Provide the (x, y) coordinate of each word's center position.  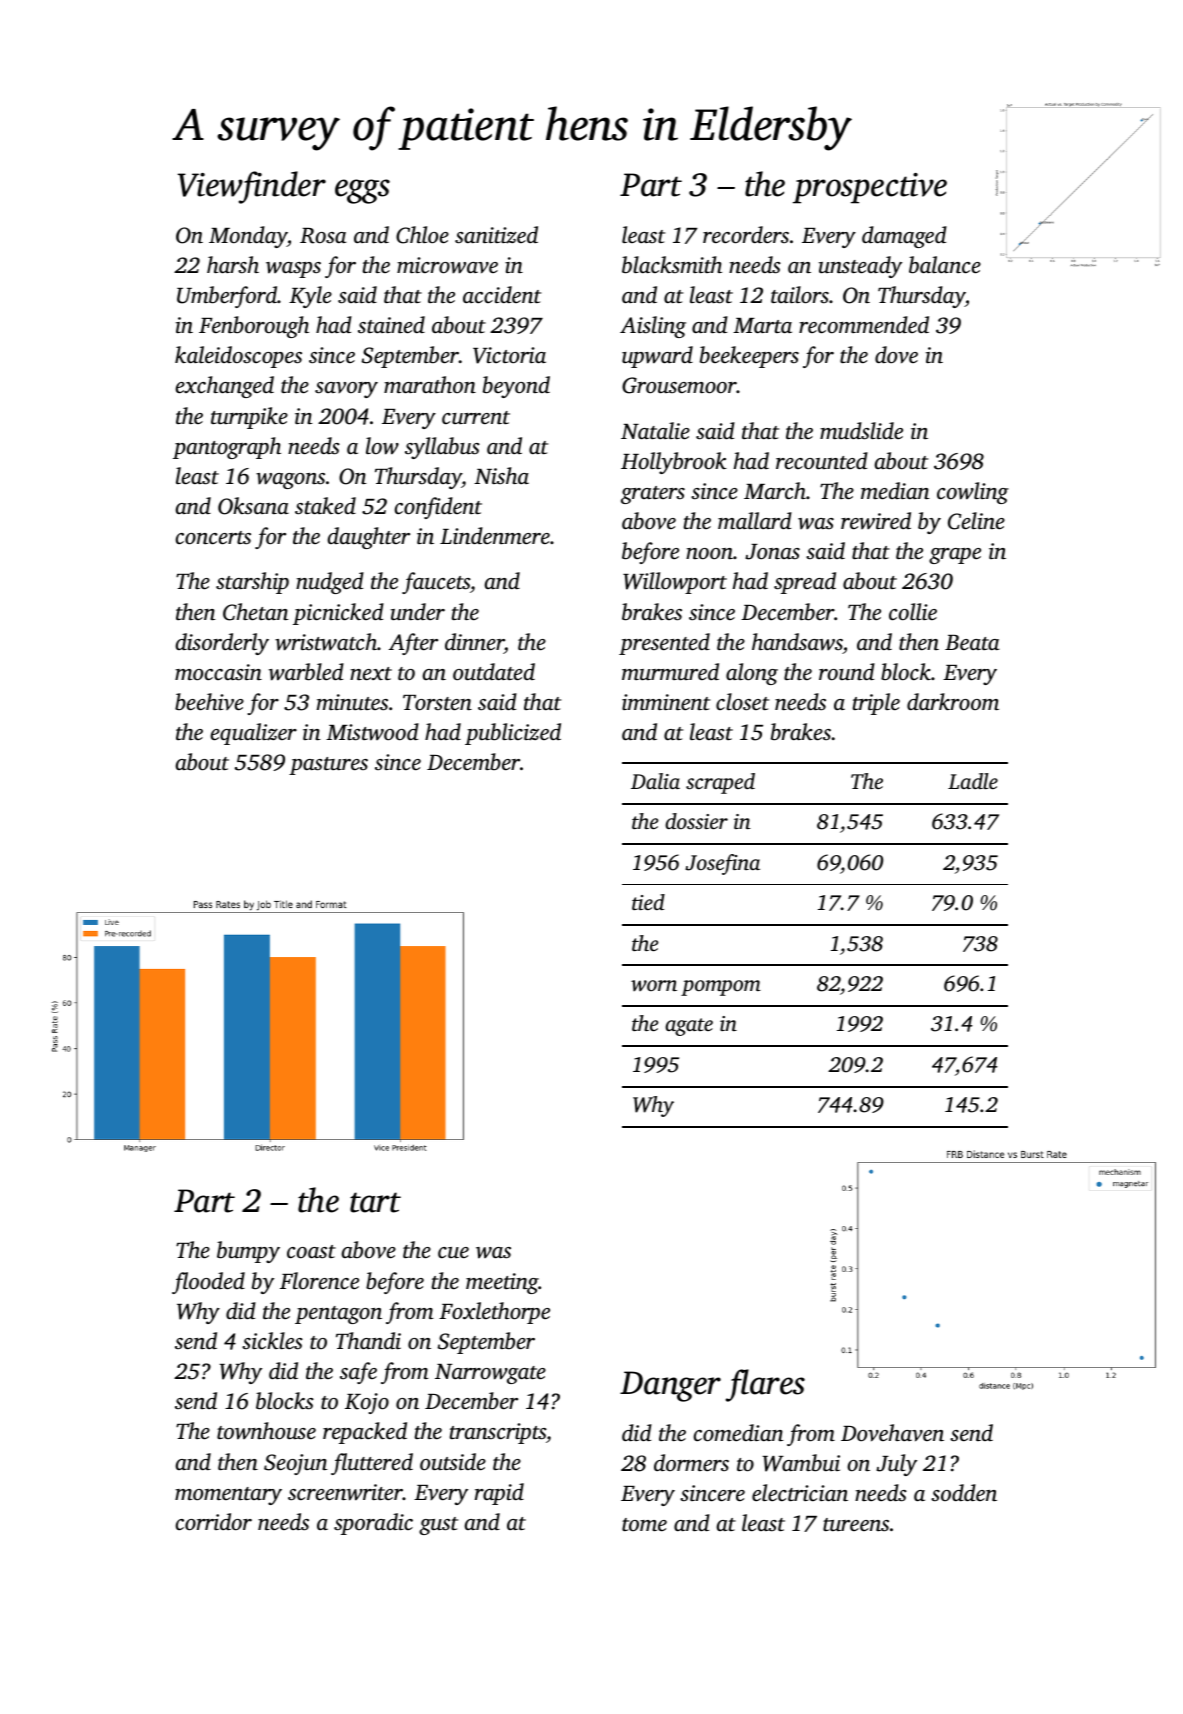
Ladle (973, 781)
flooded (208, 1283)
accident (502, 295)
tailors (800, 295)
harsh (233, 265)
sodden (964, 1492)
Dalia (655, 781)
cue (453, 1253)
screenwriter (345, 1492)
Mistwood (372, 732)
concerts (213, 538)
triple (876, 704)
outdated (494, 672)
